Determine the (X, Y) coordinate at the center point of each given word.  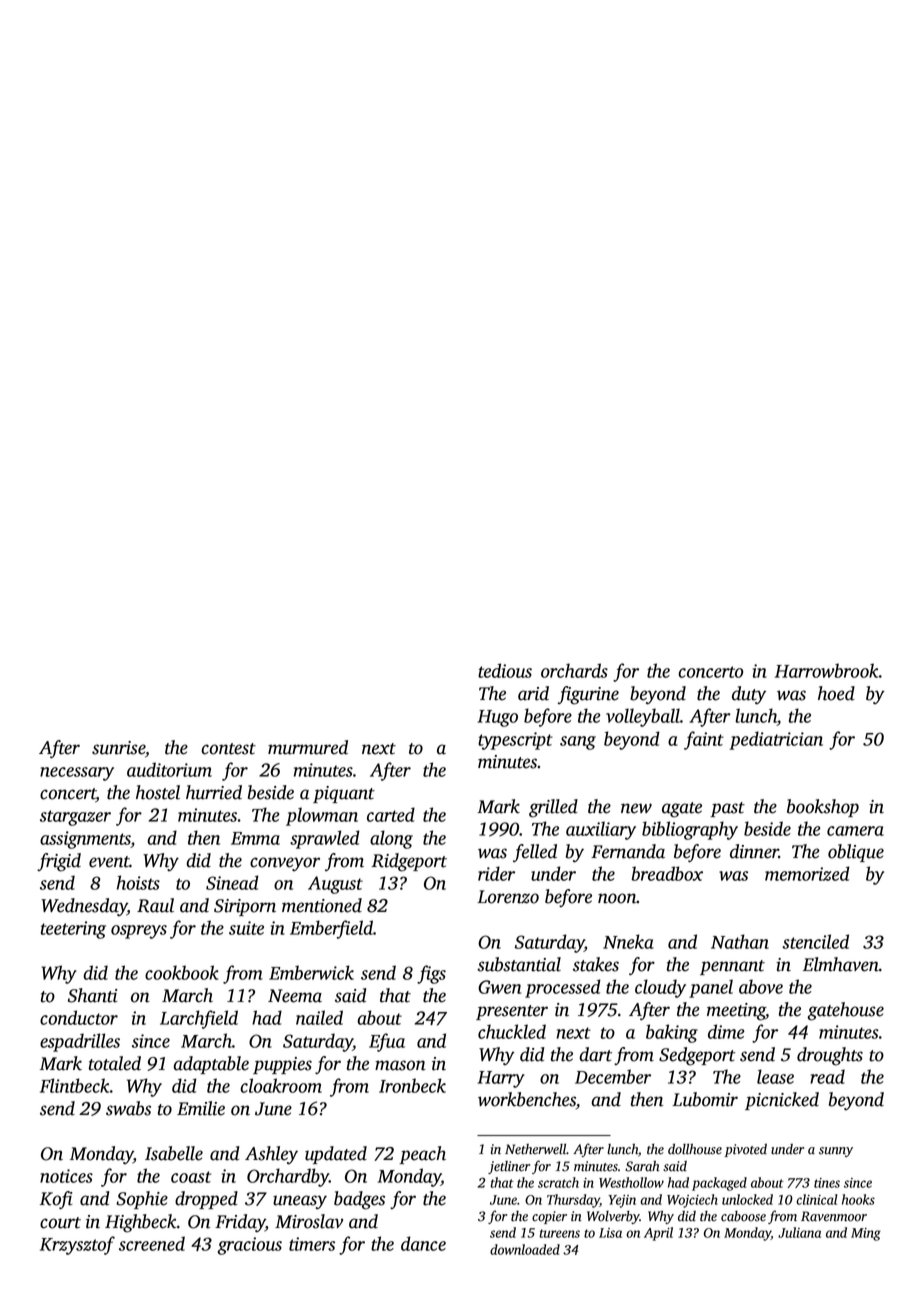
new (636, 808)
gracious (250, 1246)
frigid (59, 862)
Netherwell (536, 1149)
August (335, 885)
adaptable (211, 1065)
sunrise (118, 748)
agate (682, 810)
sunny (836, 1152)
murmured (308, 747)
